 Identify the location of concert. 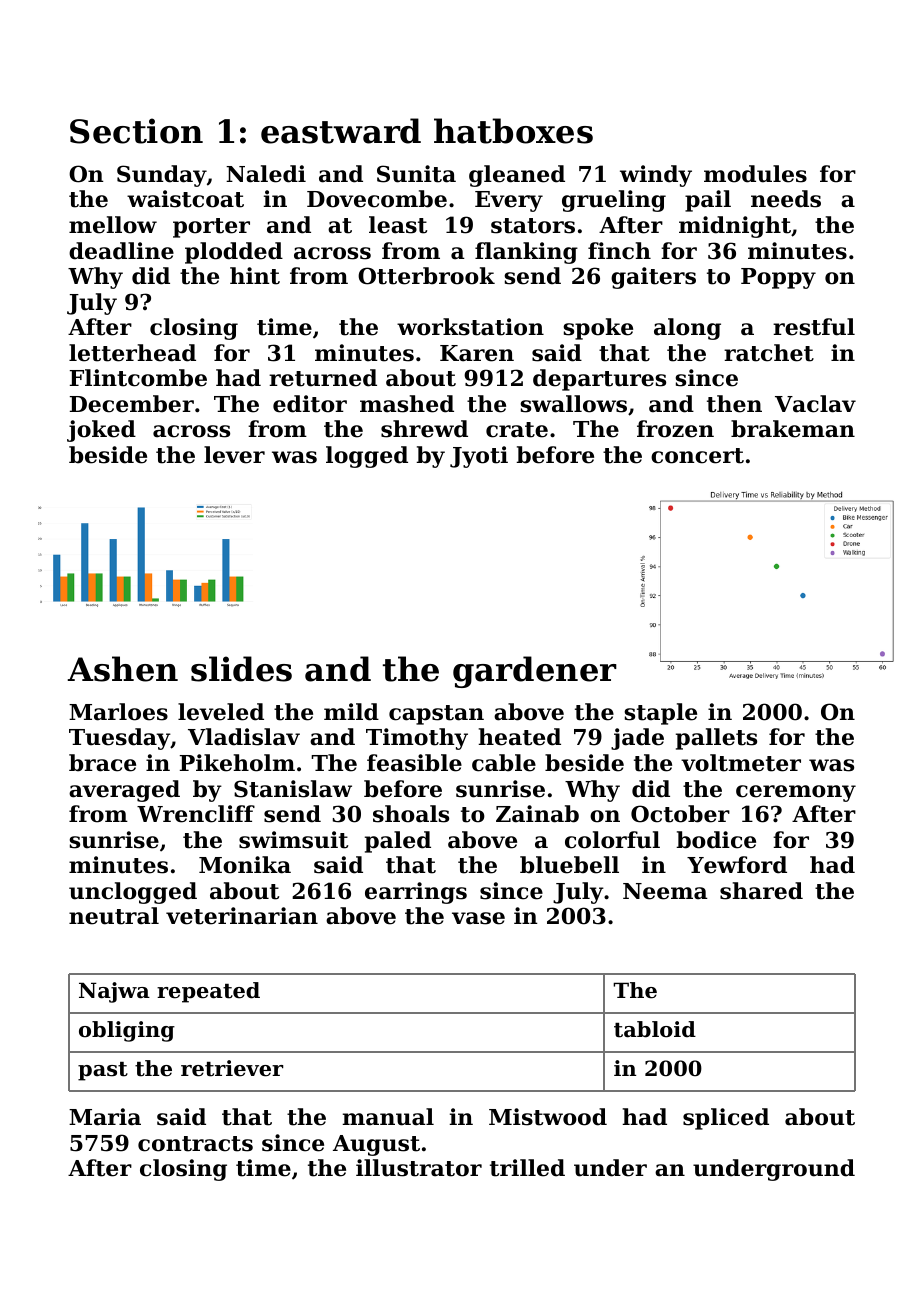
(697, 456).
